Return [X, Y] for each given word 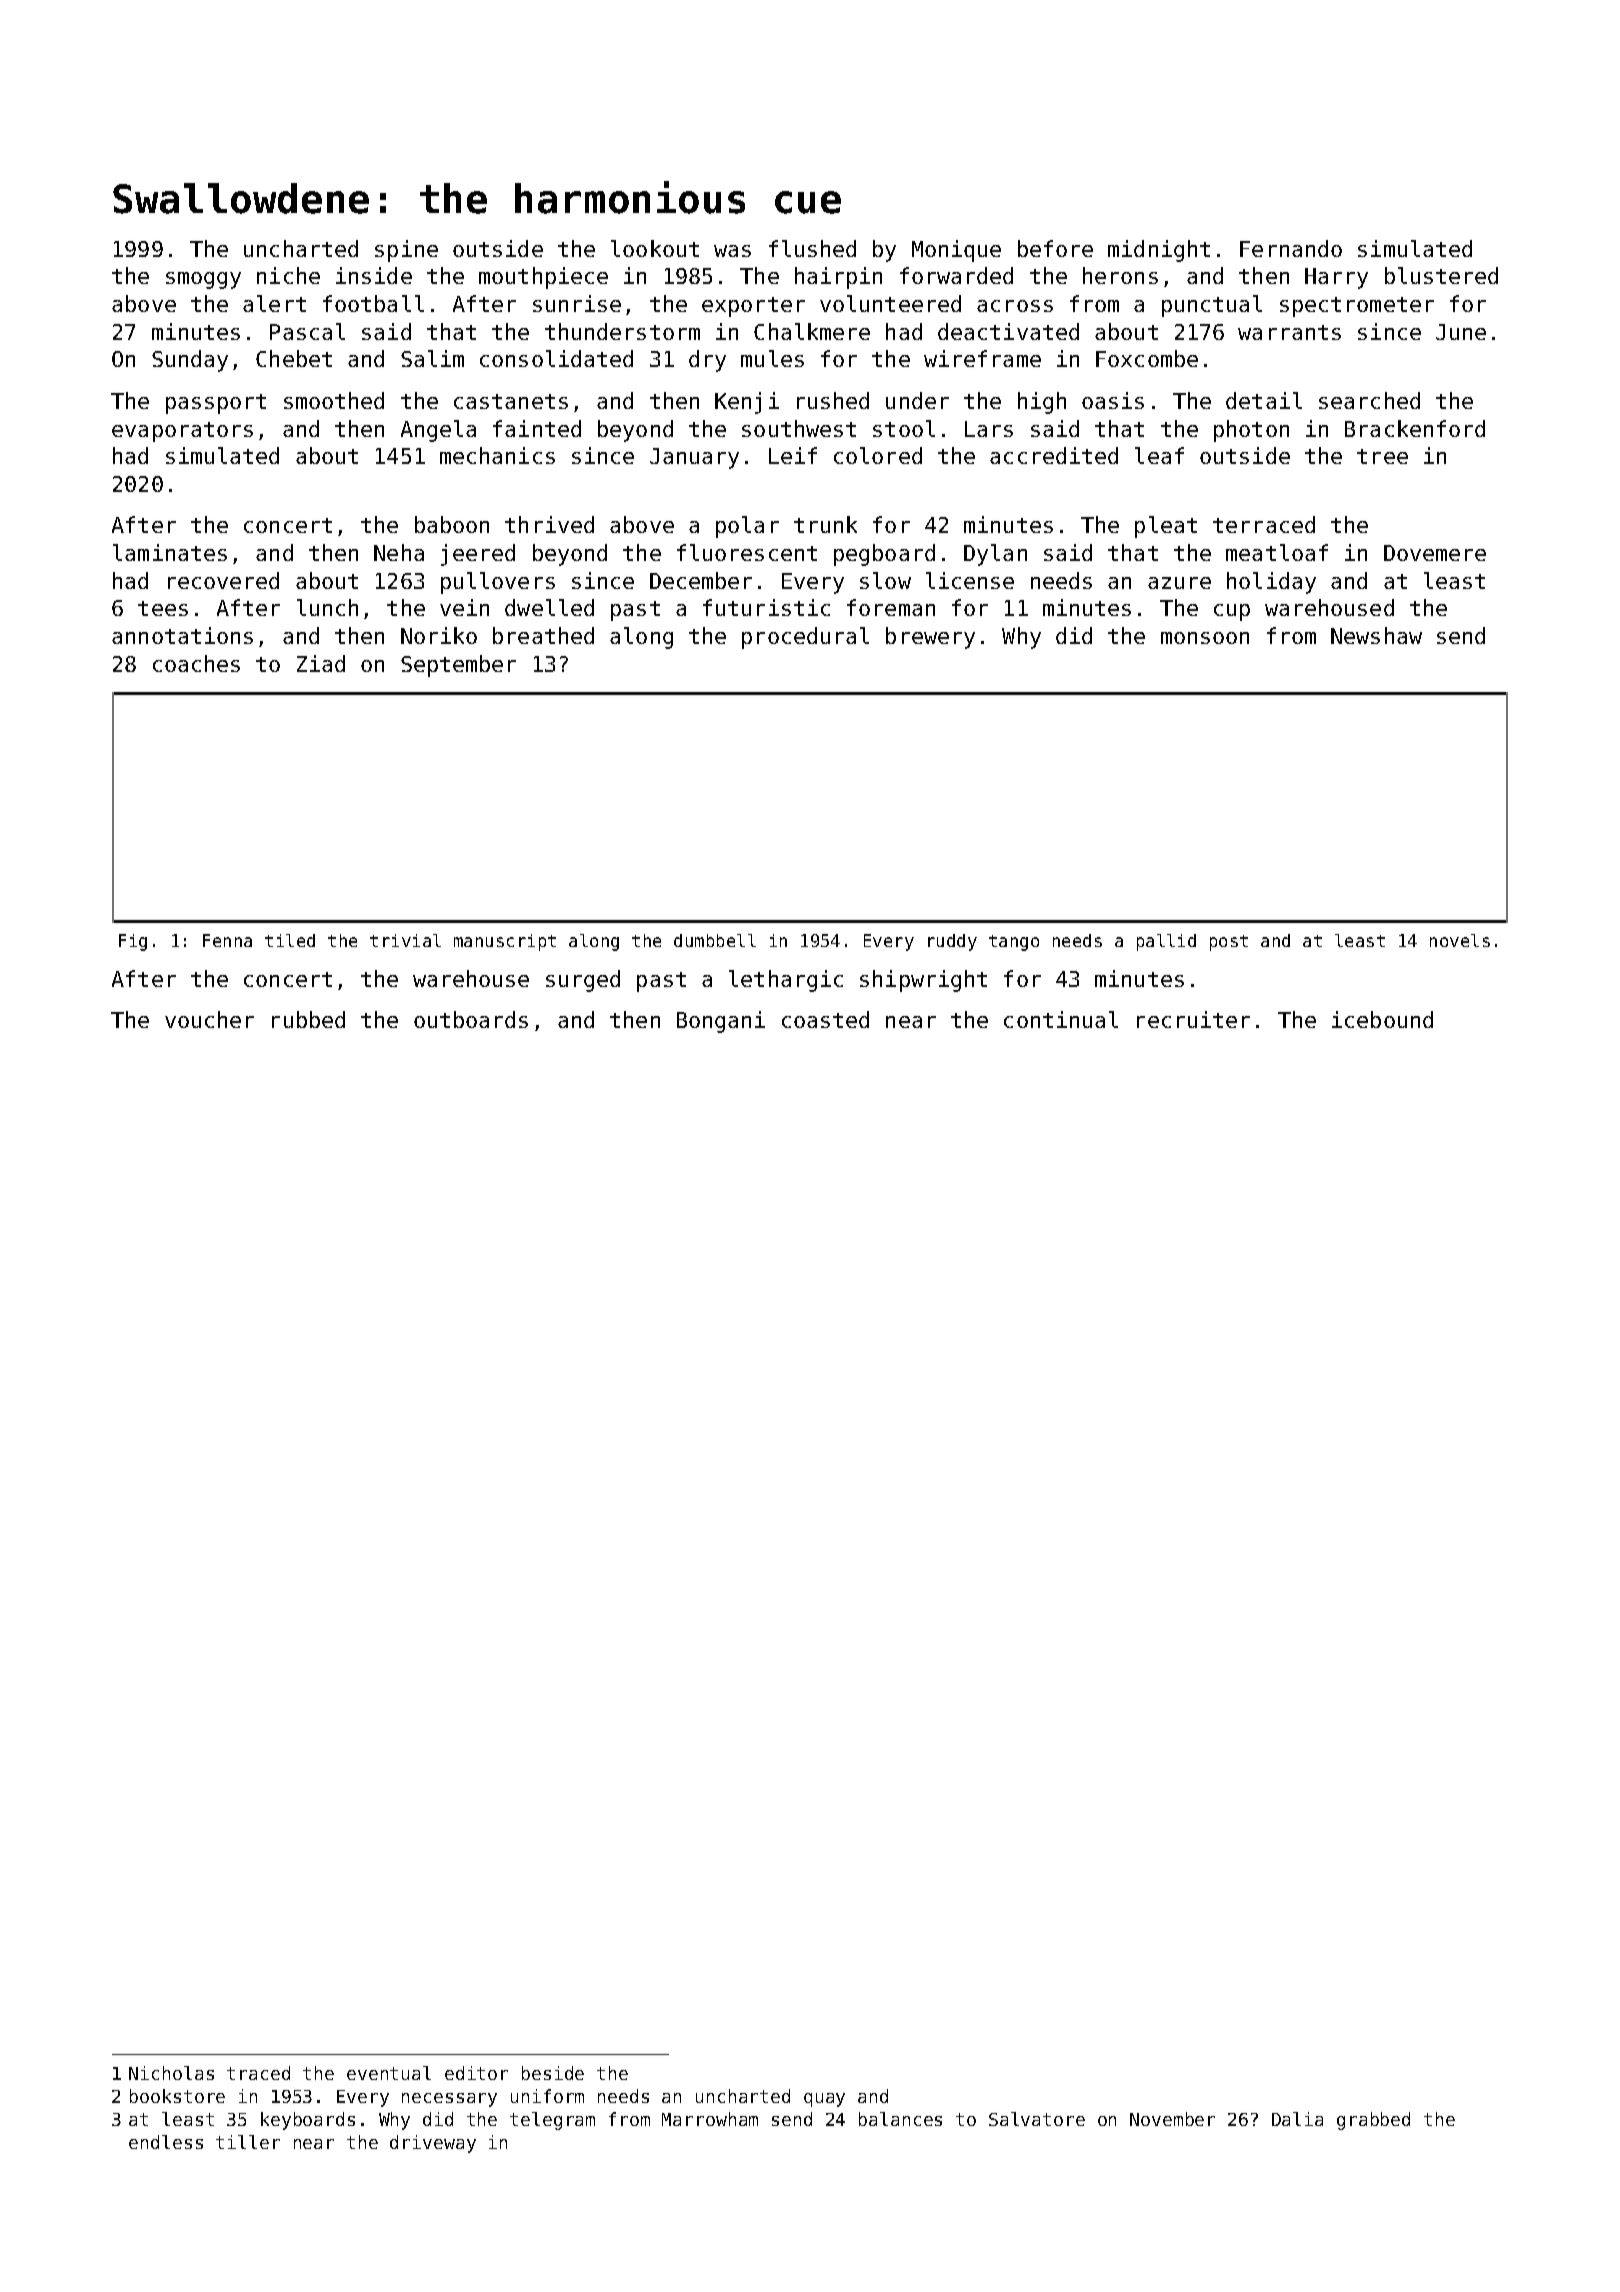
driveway [433, 2144]
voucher [209, 1019]
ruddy [952, 942]
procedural [805, 638]
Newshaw [1376, 635]
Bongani [721, 1022]
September [458, 666]
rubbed [308, 1019]
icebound [1382, 1019]
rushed [833, 400]
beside [553, 2073]
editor [476, 2073]
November [1172, 2119]
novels [1460, 940]
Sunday [190, 361]
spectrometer [1357, 307]
